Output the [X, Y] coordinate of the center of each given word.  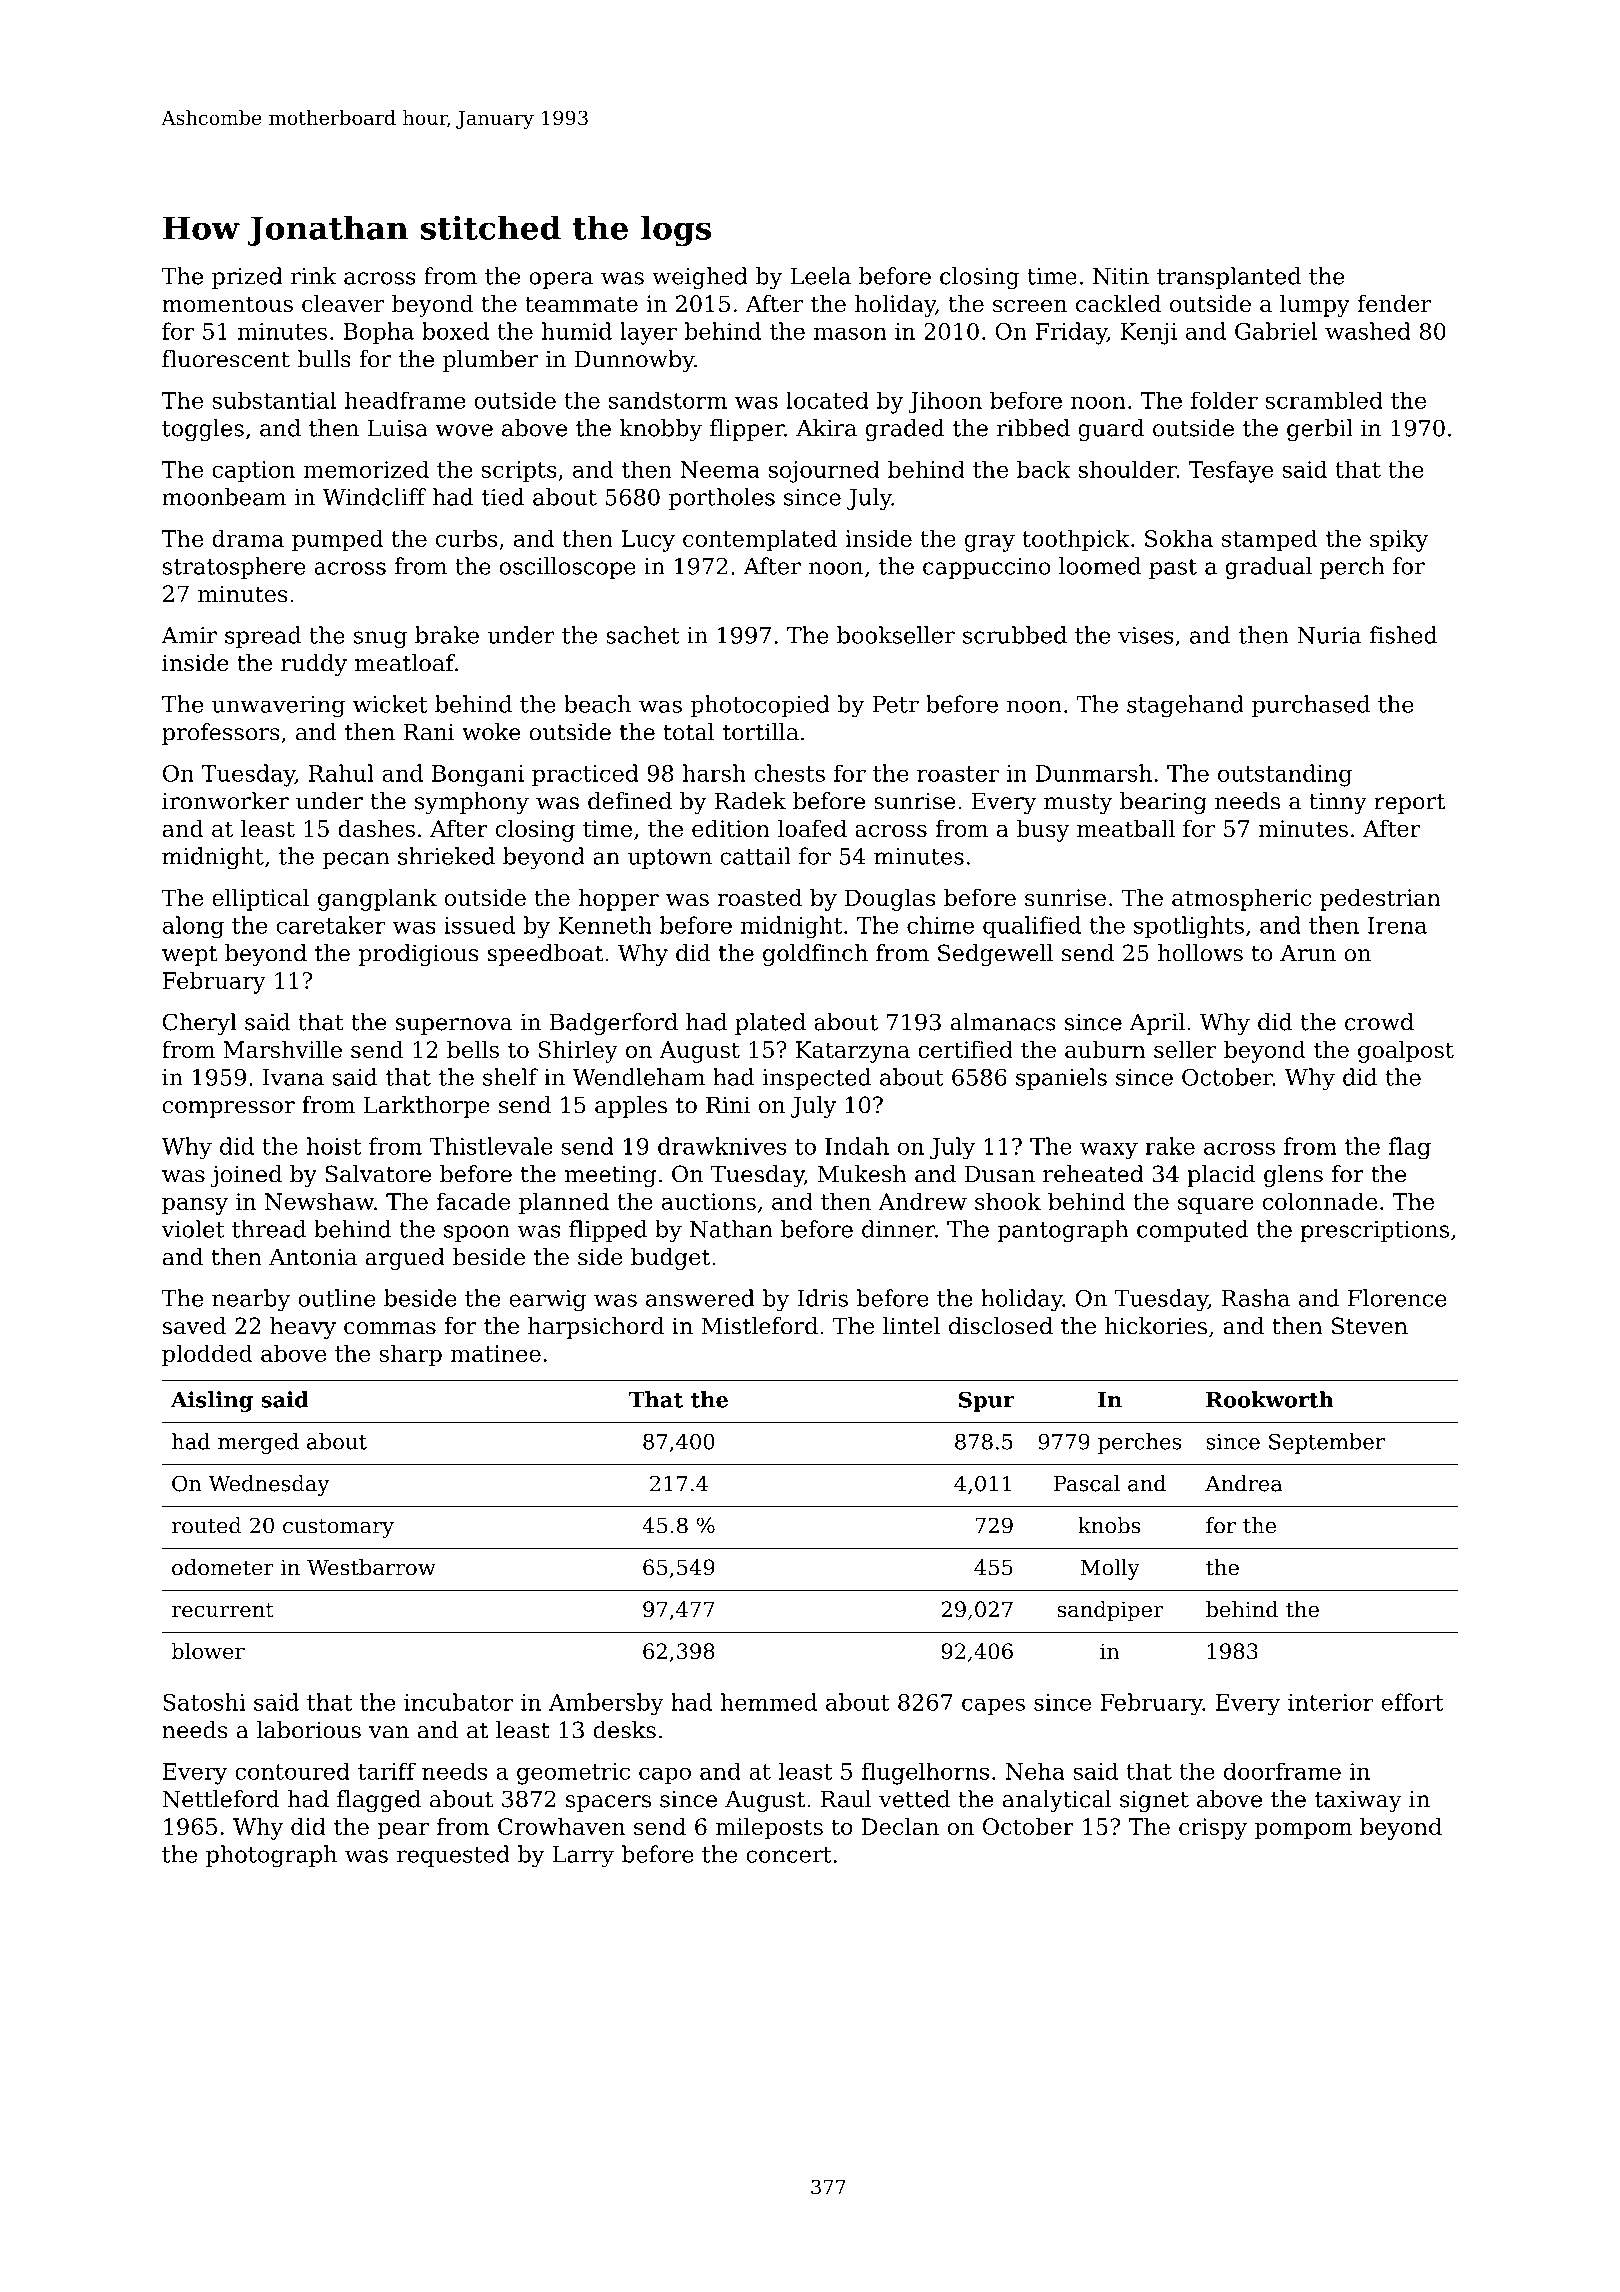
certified [965, 1049]
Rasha [1255, 1298]
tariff [387, 1771]
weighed [700, 278]
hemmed [769, 1702]
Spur [987, 1401]
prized [247, 278]
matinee [495, 1353]
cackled [1118, 303]
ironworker [225, 801]
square [1216, 1206]
